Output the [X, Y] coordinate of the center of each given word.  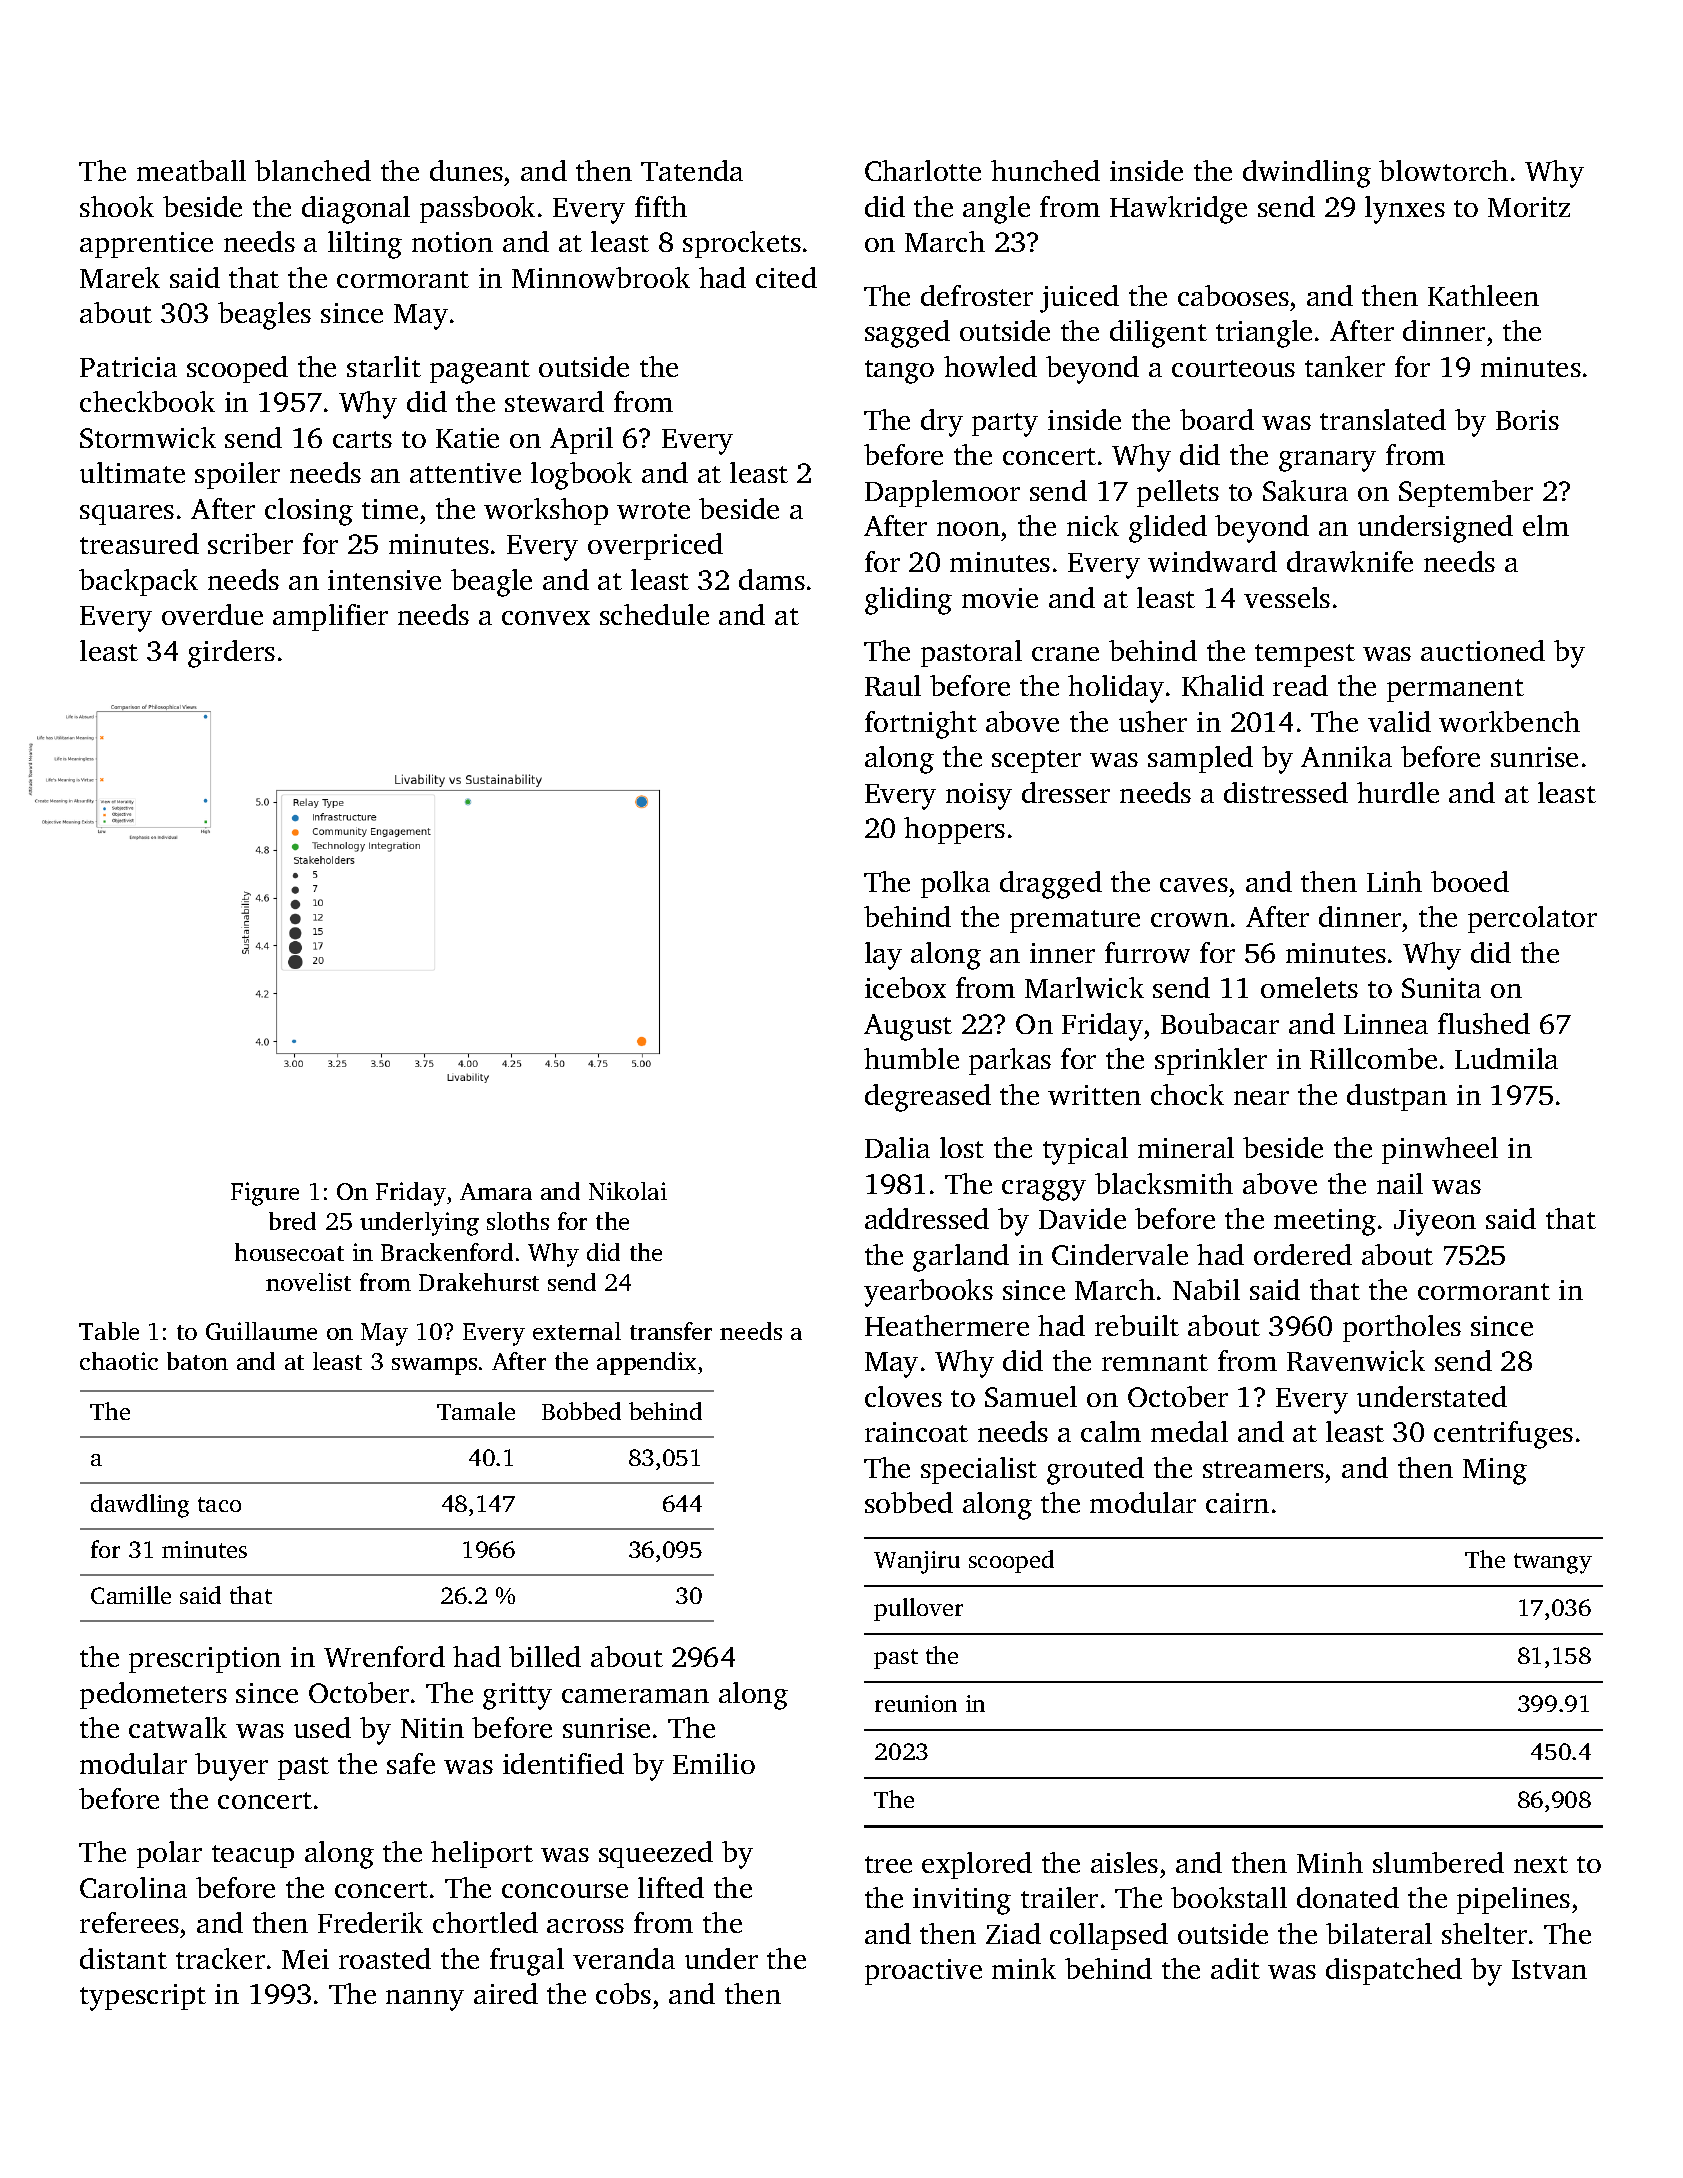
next [1541, 1864]
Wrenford [384, 1656]
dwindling [1307, 174]
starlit [384, 366]
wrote [653, 510]
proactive [923, 1972]
